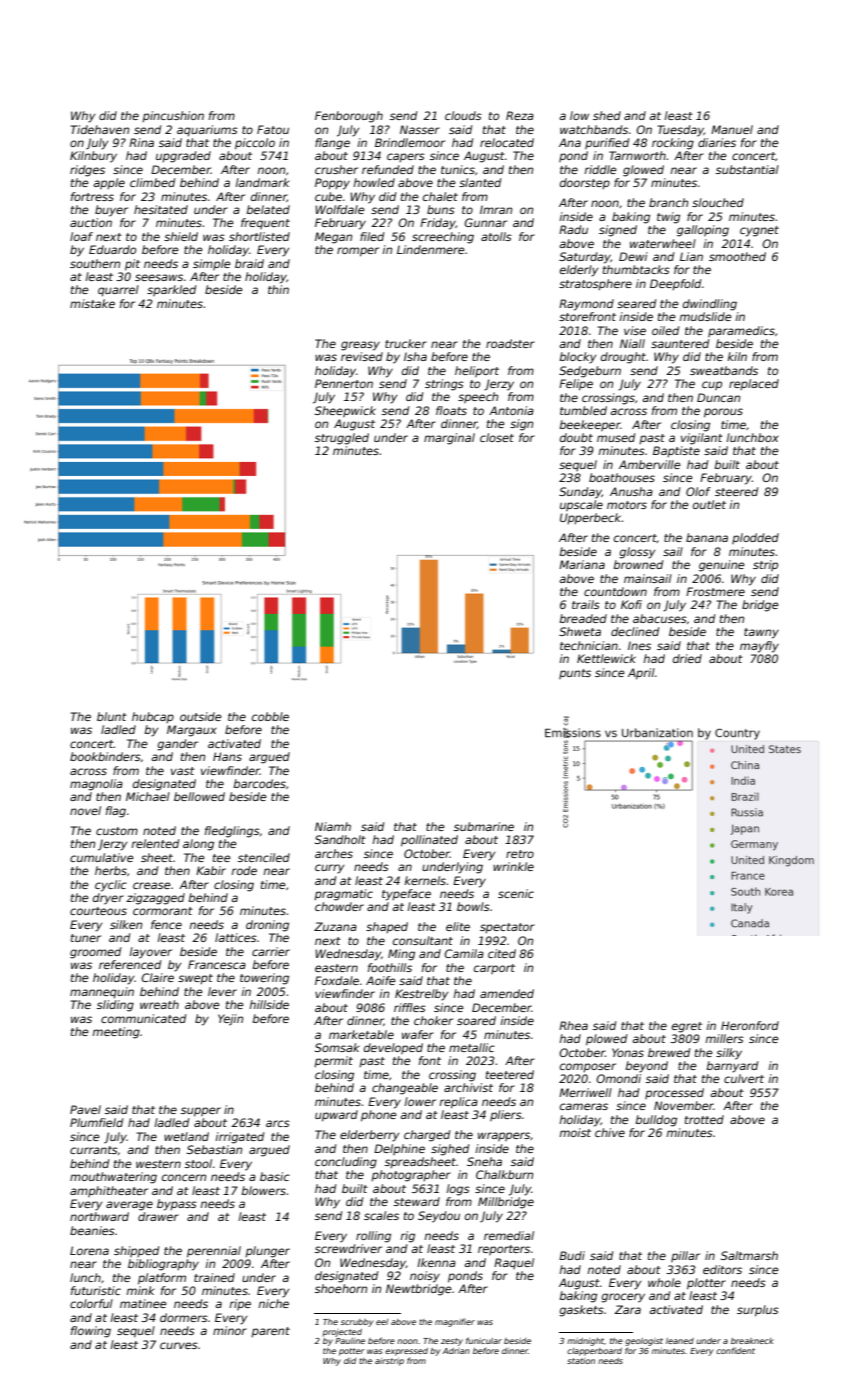  I want to click on blunt, so click(112, 716).
